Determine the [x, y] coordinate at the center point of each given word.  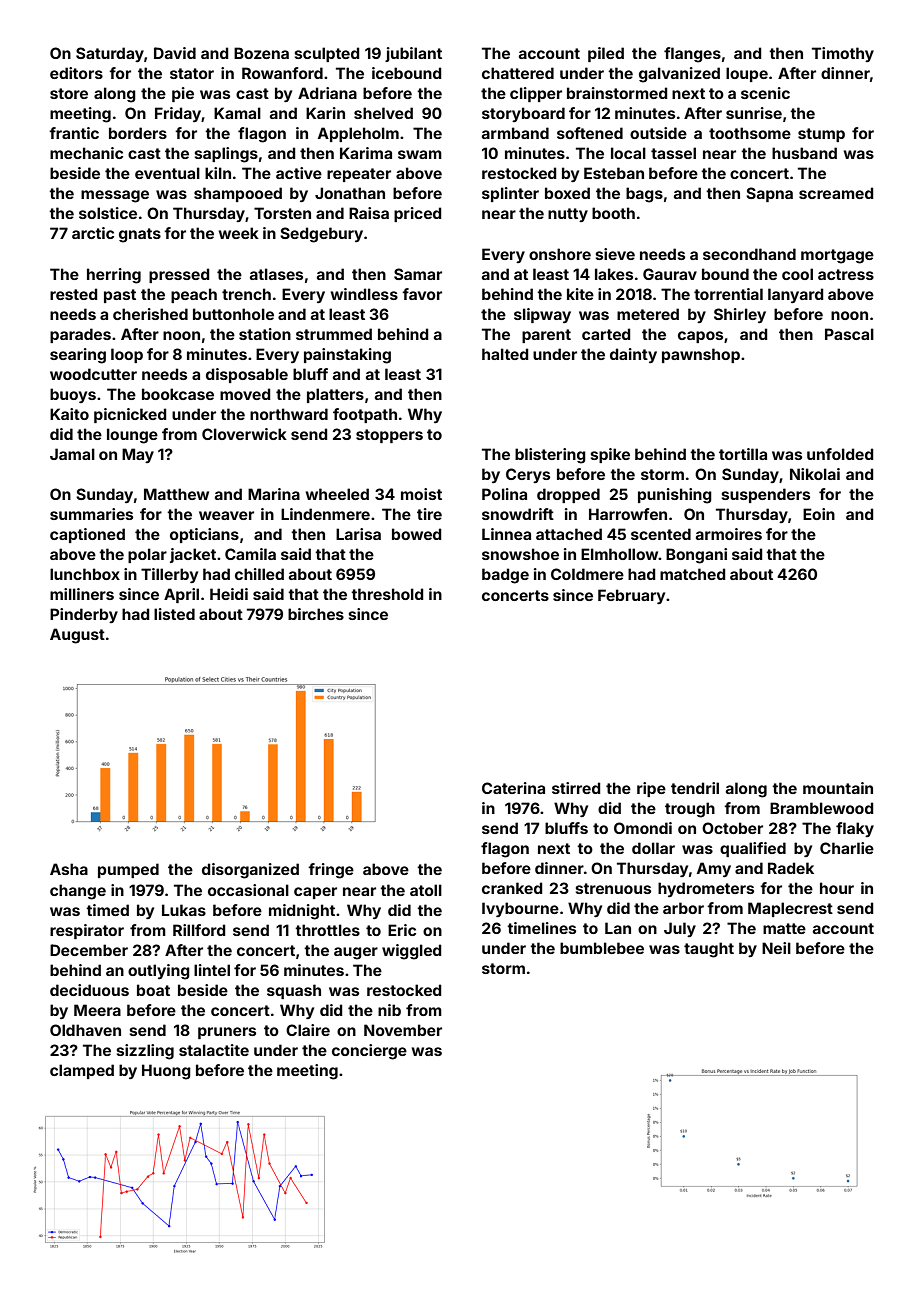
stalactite [214, 1050]
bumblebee [602, 948]
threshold [387, 594]
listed [174, 614]
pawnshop [701, 355]
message [115, 196]
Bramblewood [821, 808]
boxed [567, 193]
